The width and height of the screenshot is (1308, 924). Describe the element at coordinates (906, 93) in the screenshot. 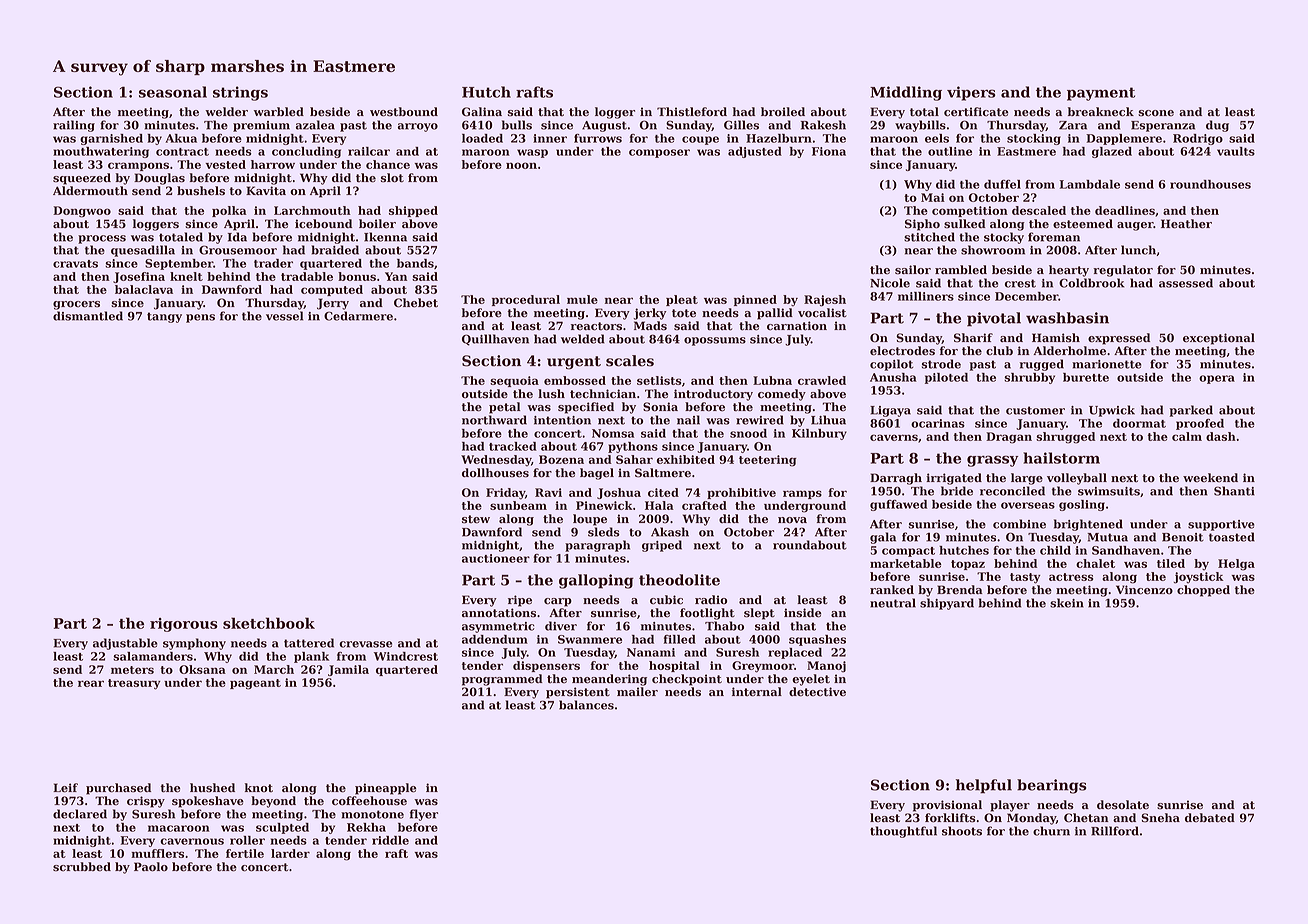

I see `Middling` at that location.
